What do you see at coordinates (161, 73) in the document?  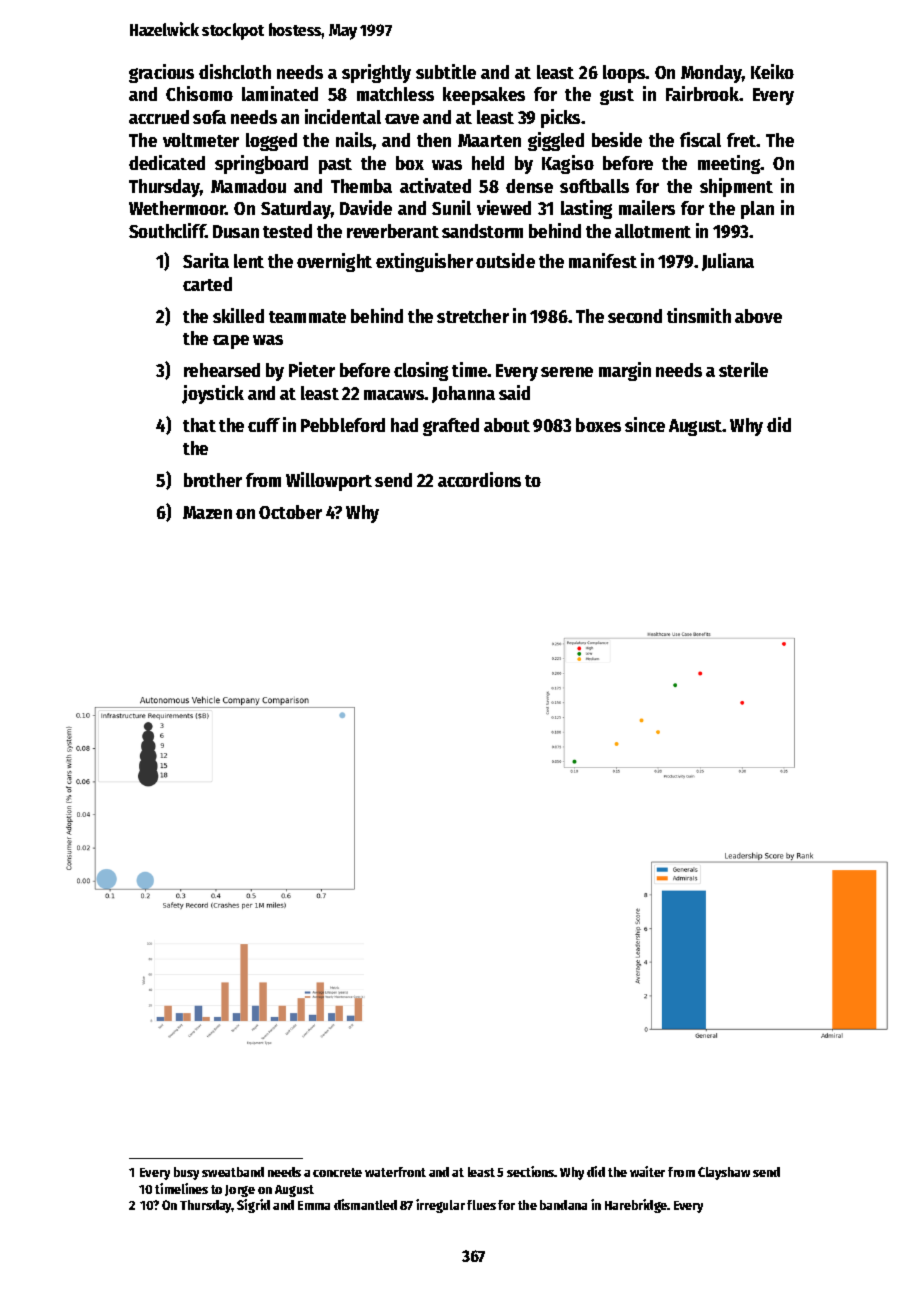 I see `gracious` at bounding box center [161, 73].
